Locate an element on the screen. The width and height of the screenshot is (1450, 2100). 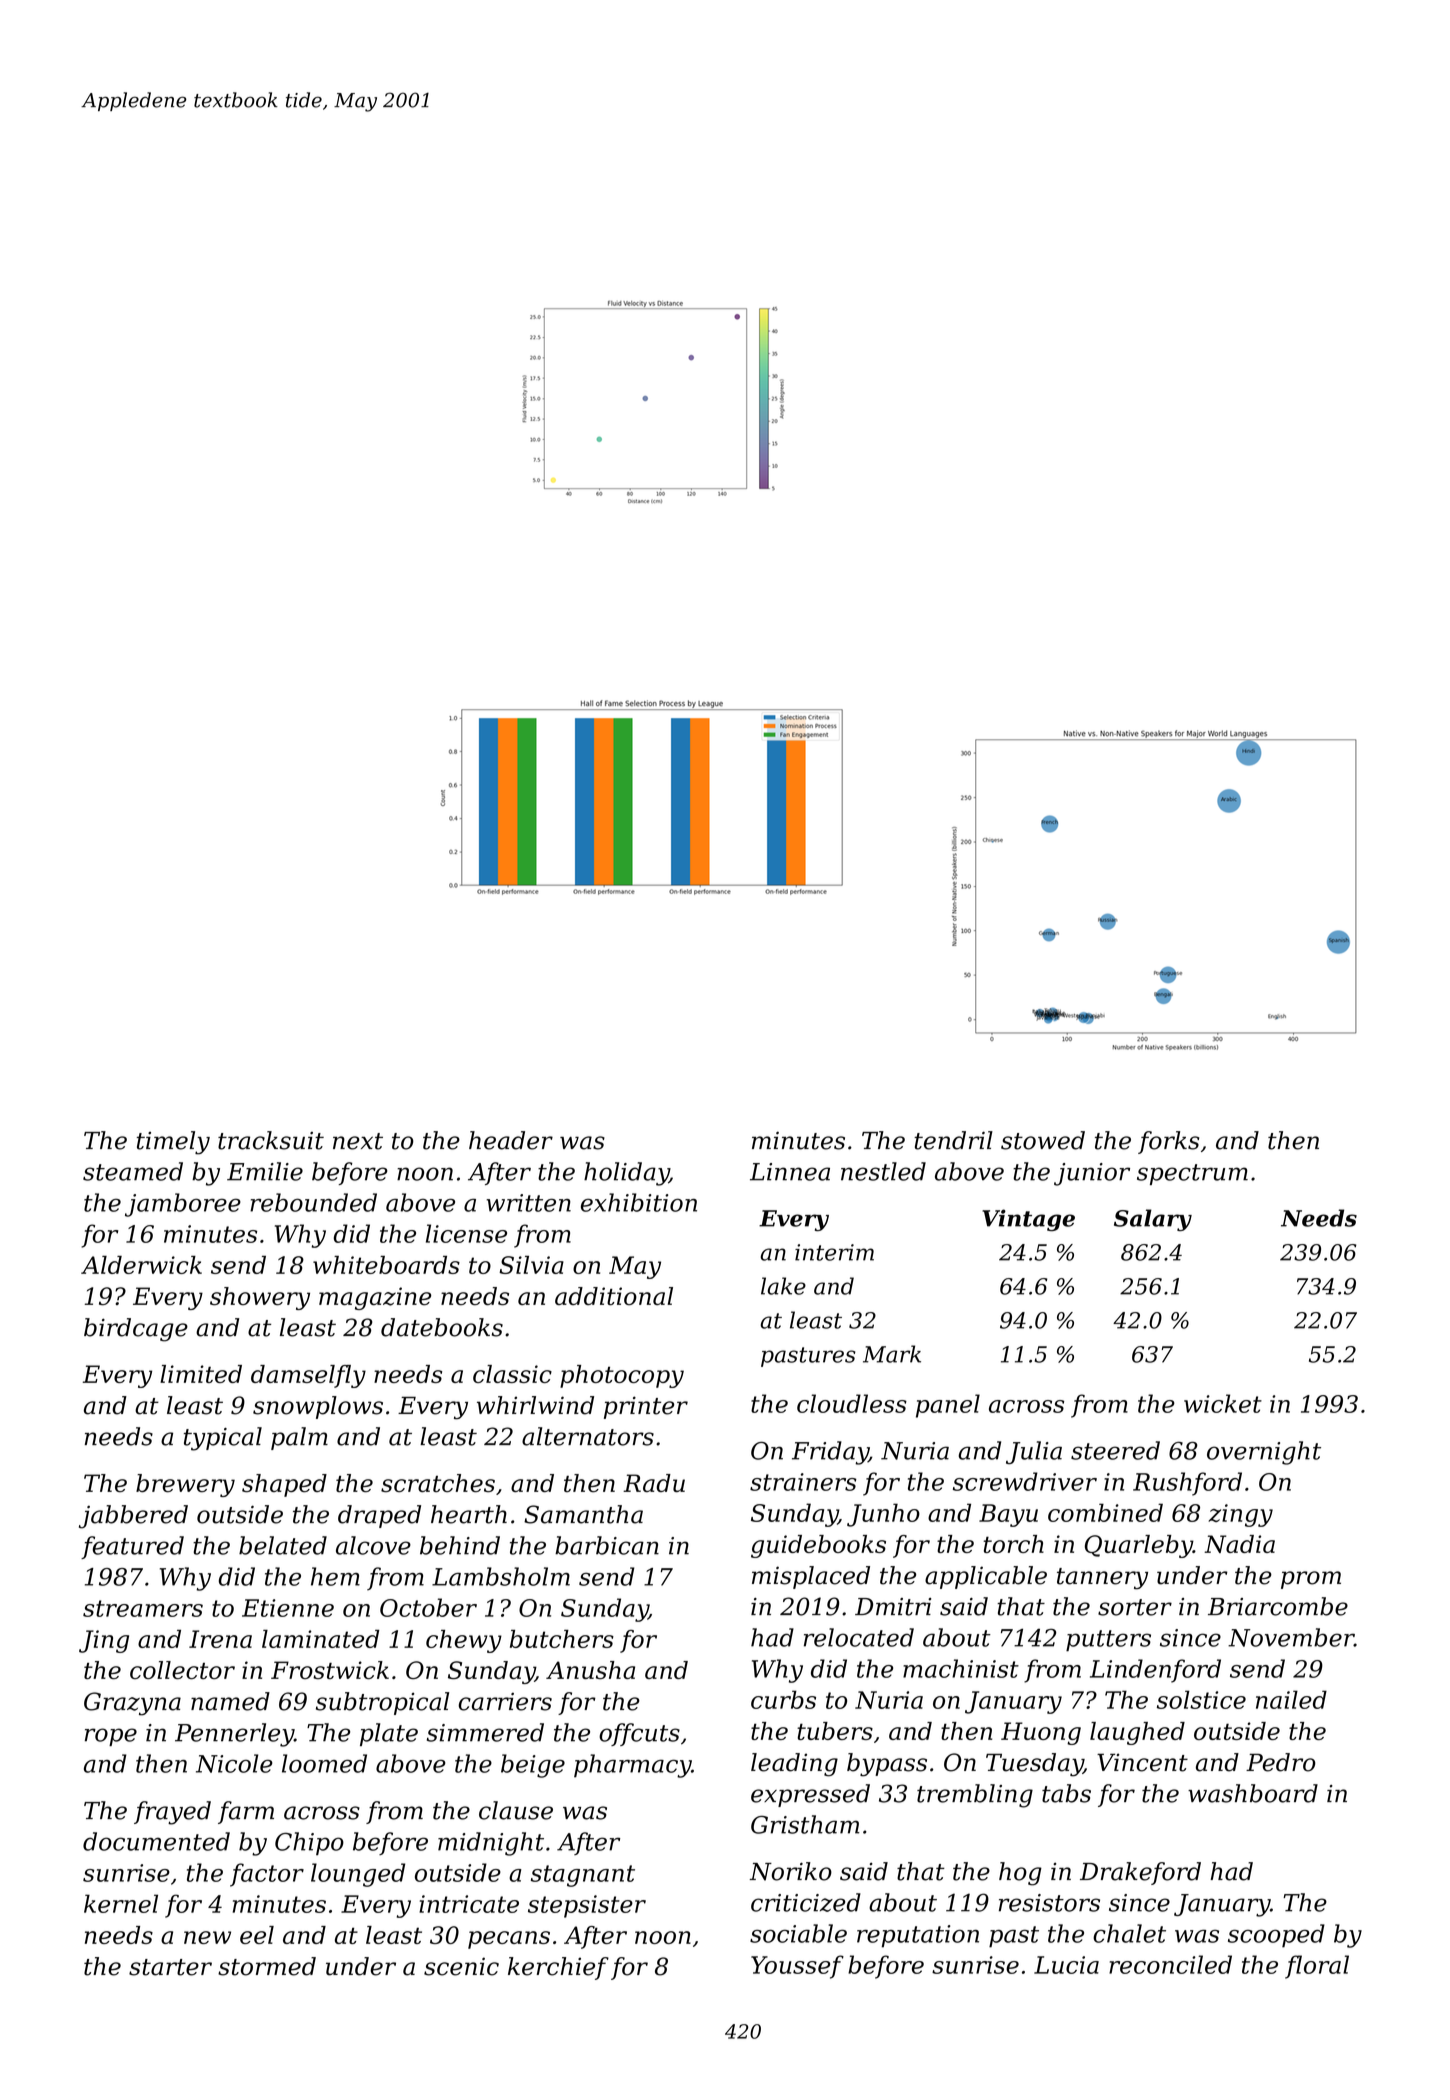
stagnant is located at coordinates (583, 1876).
